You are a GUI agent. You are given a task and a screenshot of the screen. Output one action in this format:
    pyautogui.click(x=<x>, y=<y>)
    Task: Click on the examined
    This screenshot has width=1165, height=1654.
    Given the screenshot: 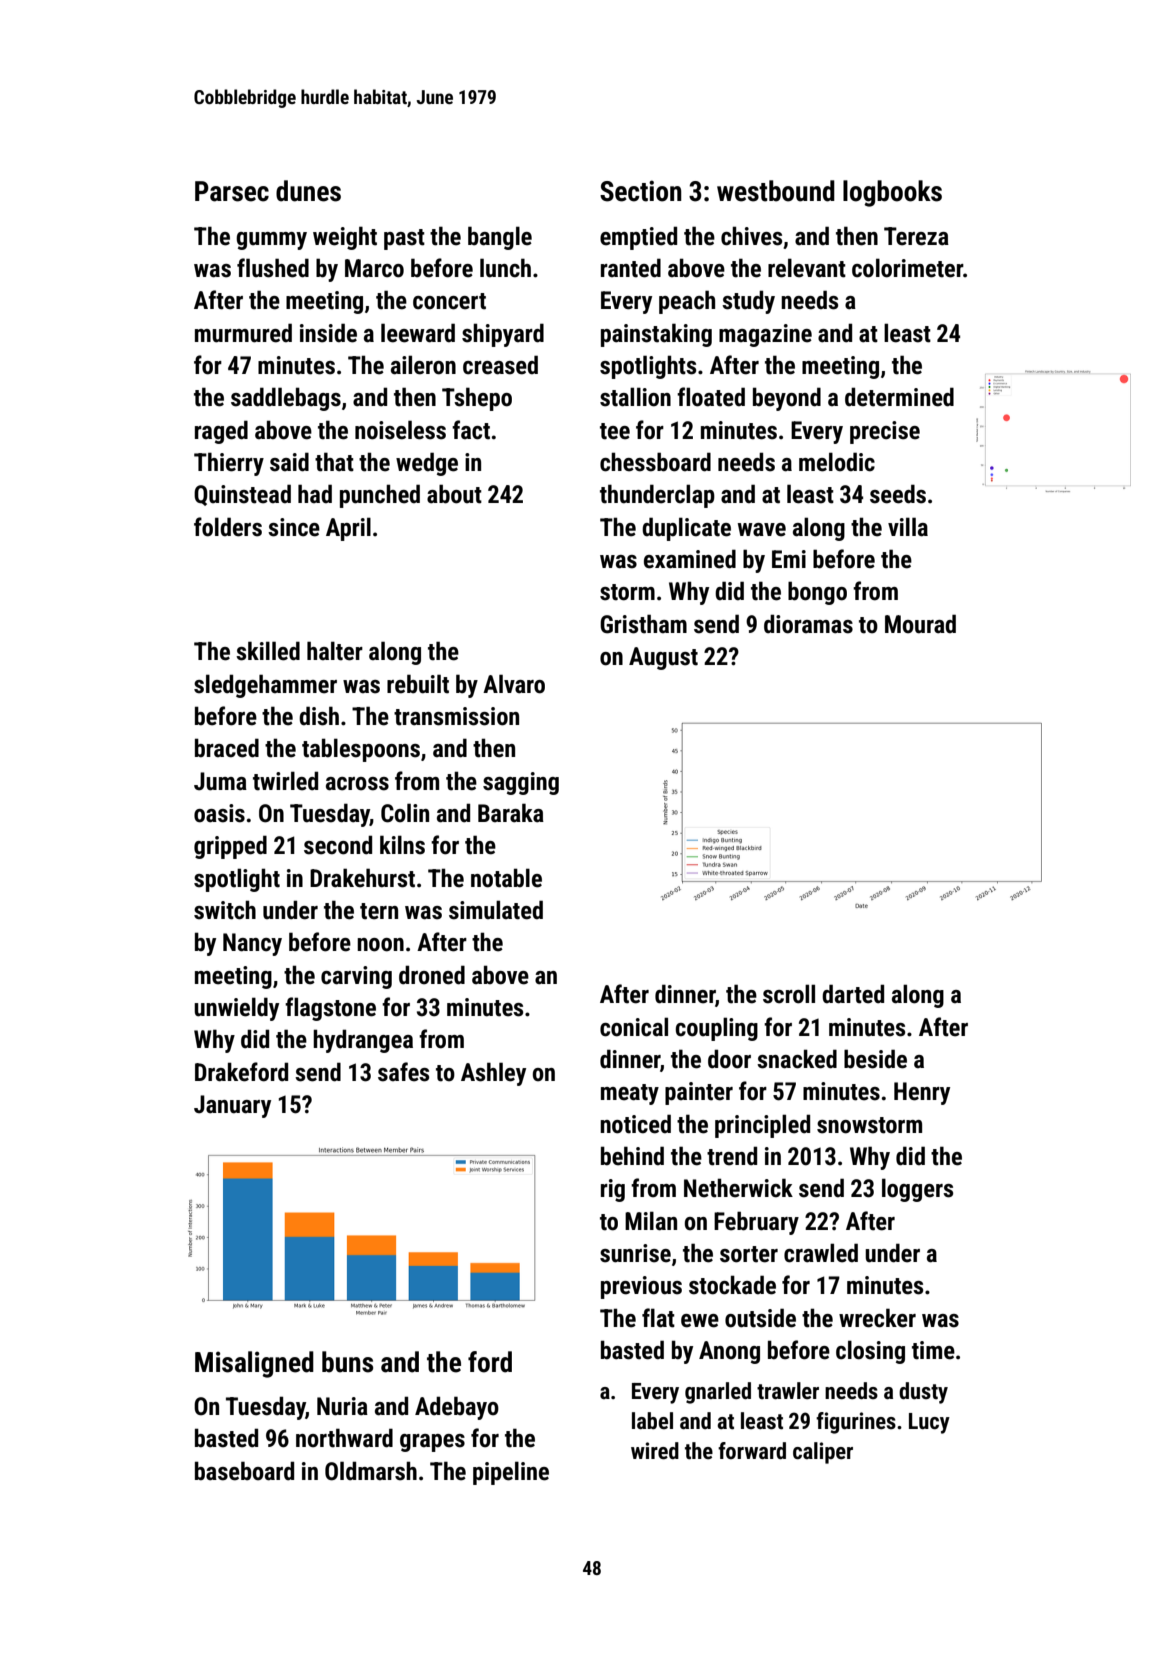 What is the action you would take?
    pyautogui.click(x=690, y=559)
